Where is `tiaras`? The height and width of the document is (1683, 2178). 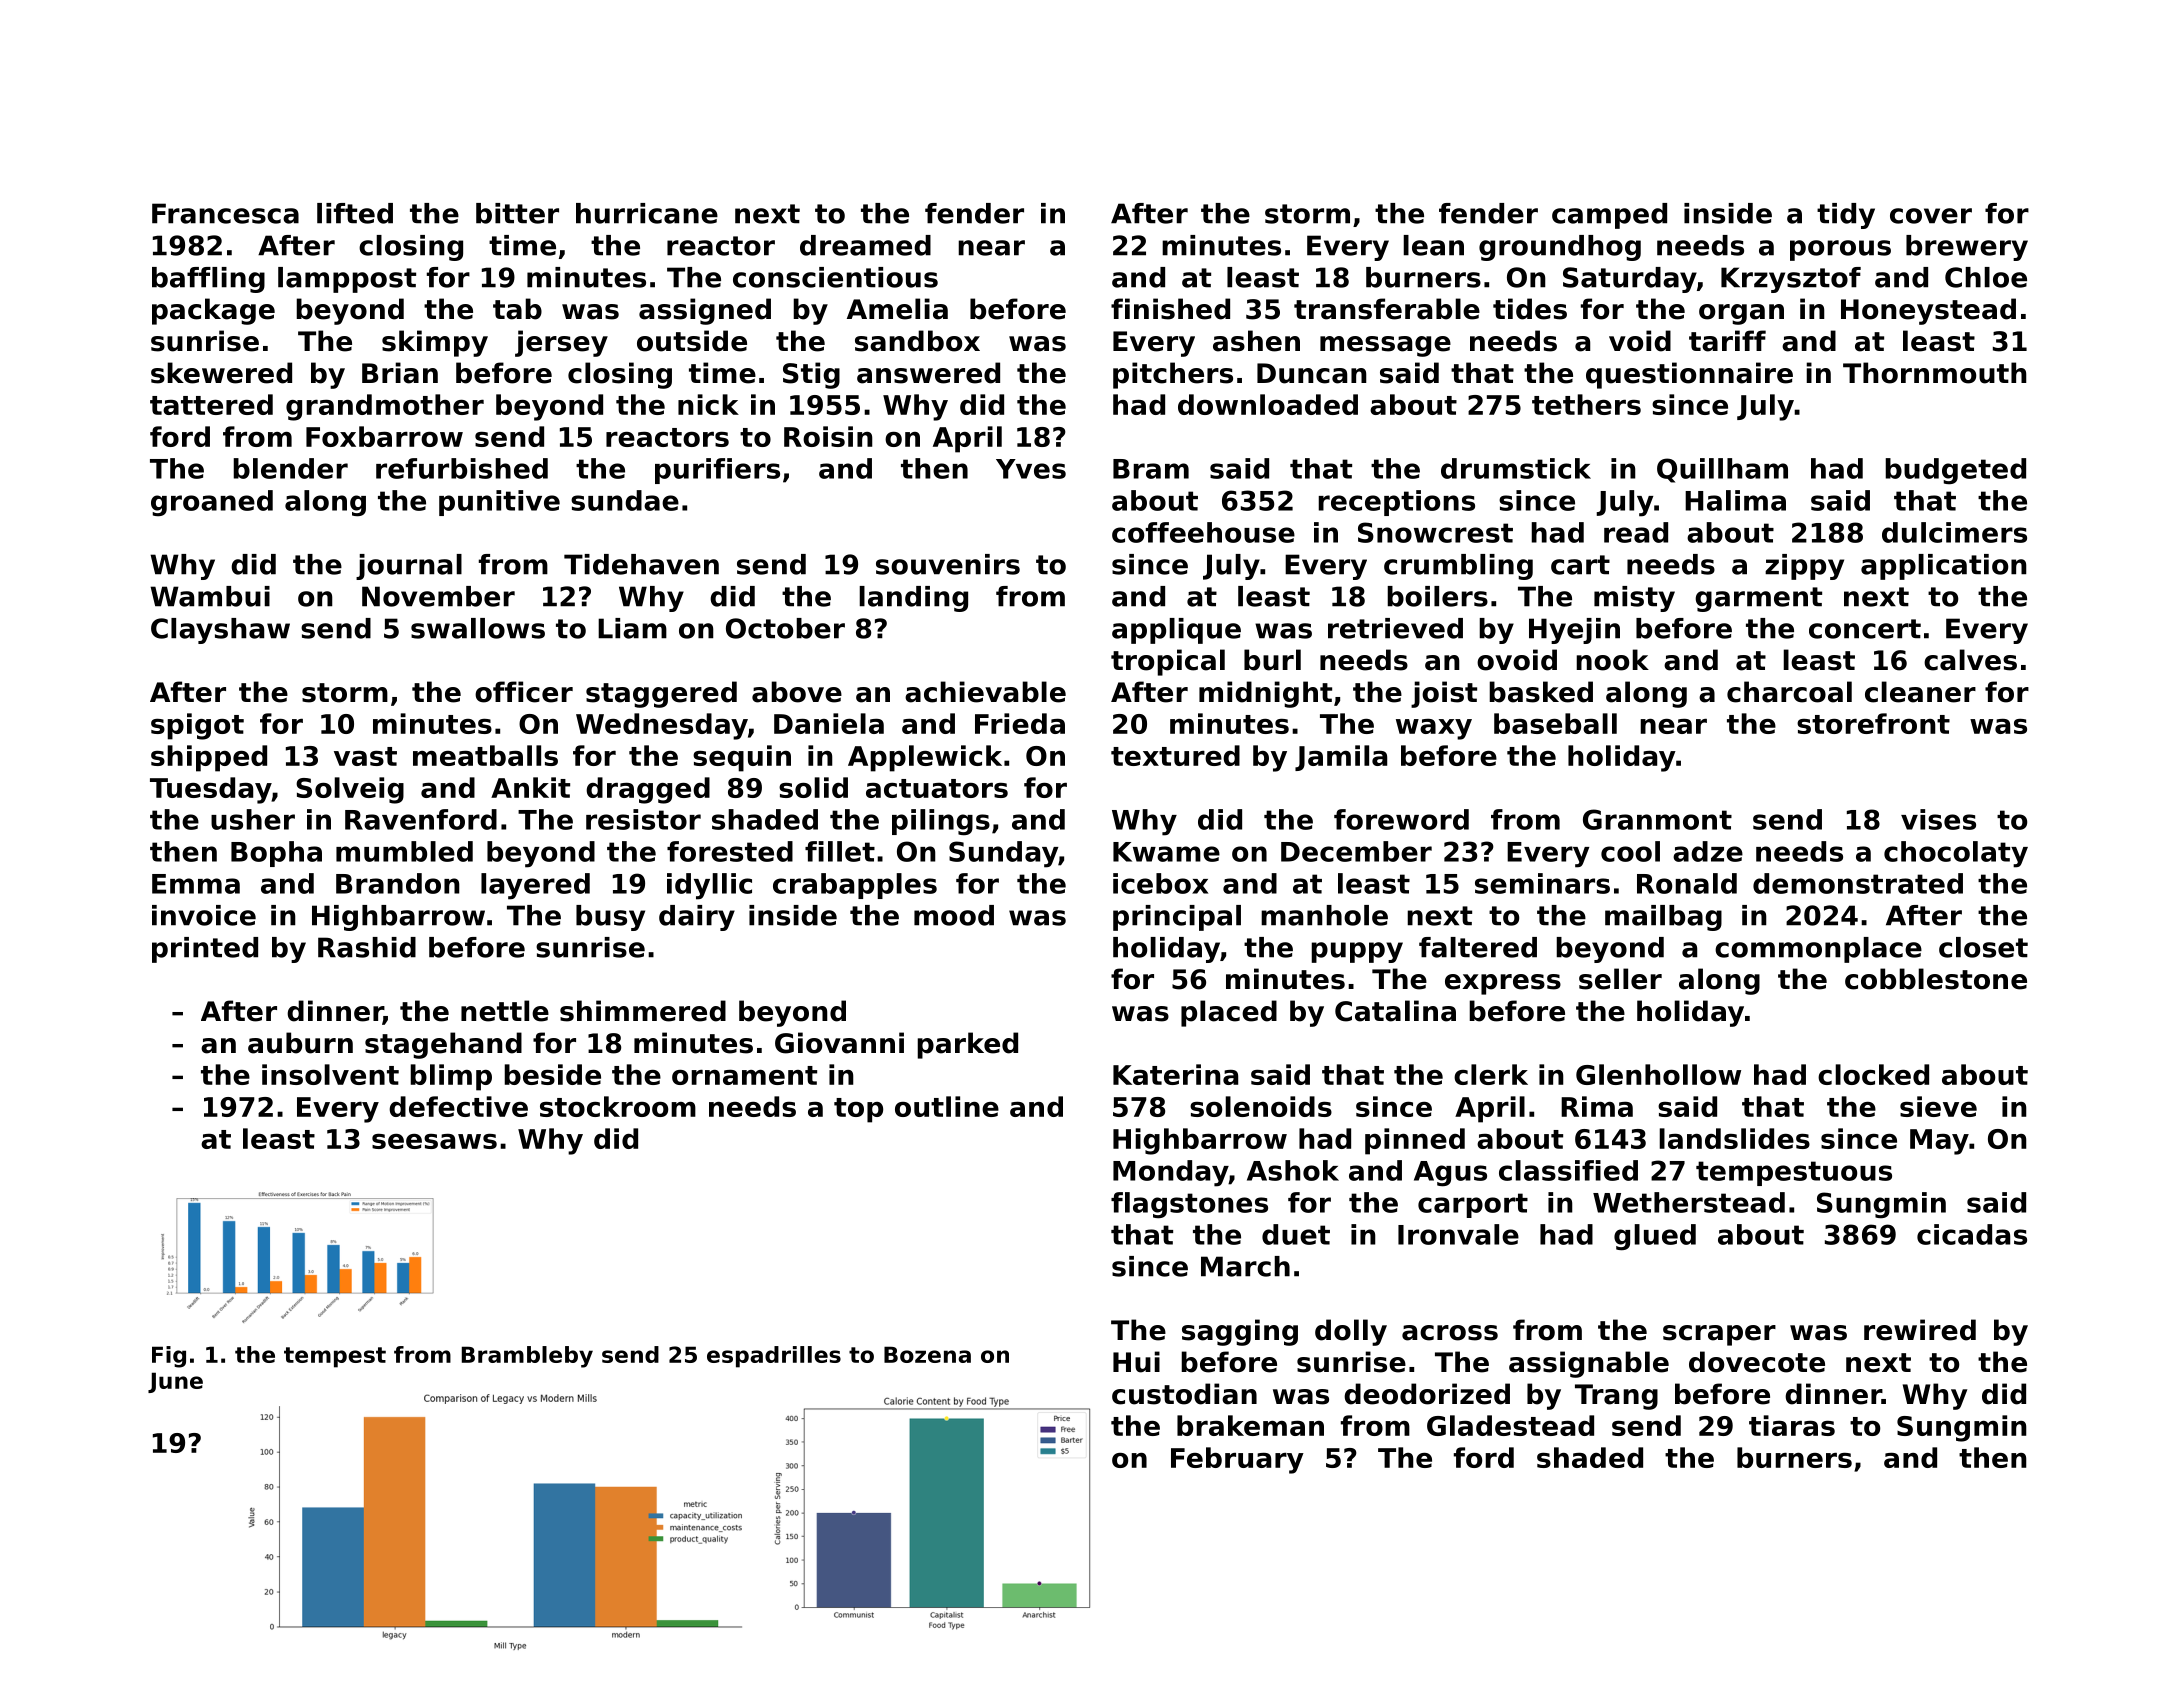 tiaras is located at coordinates (1792, 1425).
